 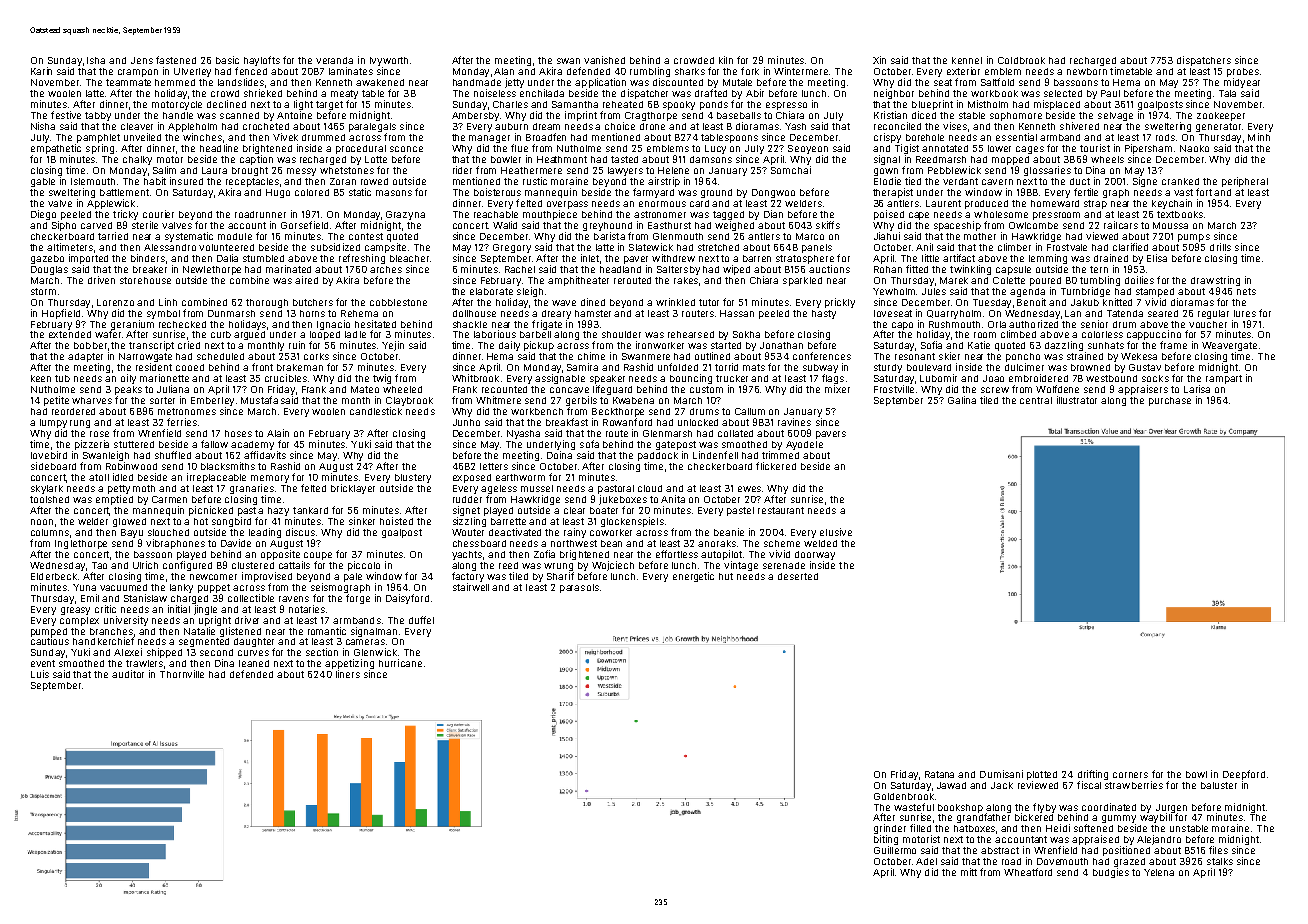 What do you see at coordinates (791, 170) in the screenshot?
I see `Somchai` at bounding box center [791, 170].
